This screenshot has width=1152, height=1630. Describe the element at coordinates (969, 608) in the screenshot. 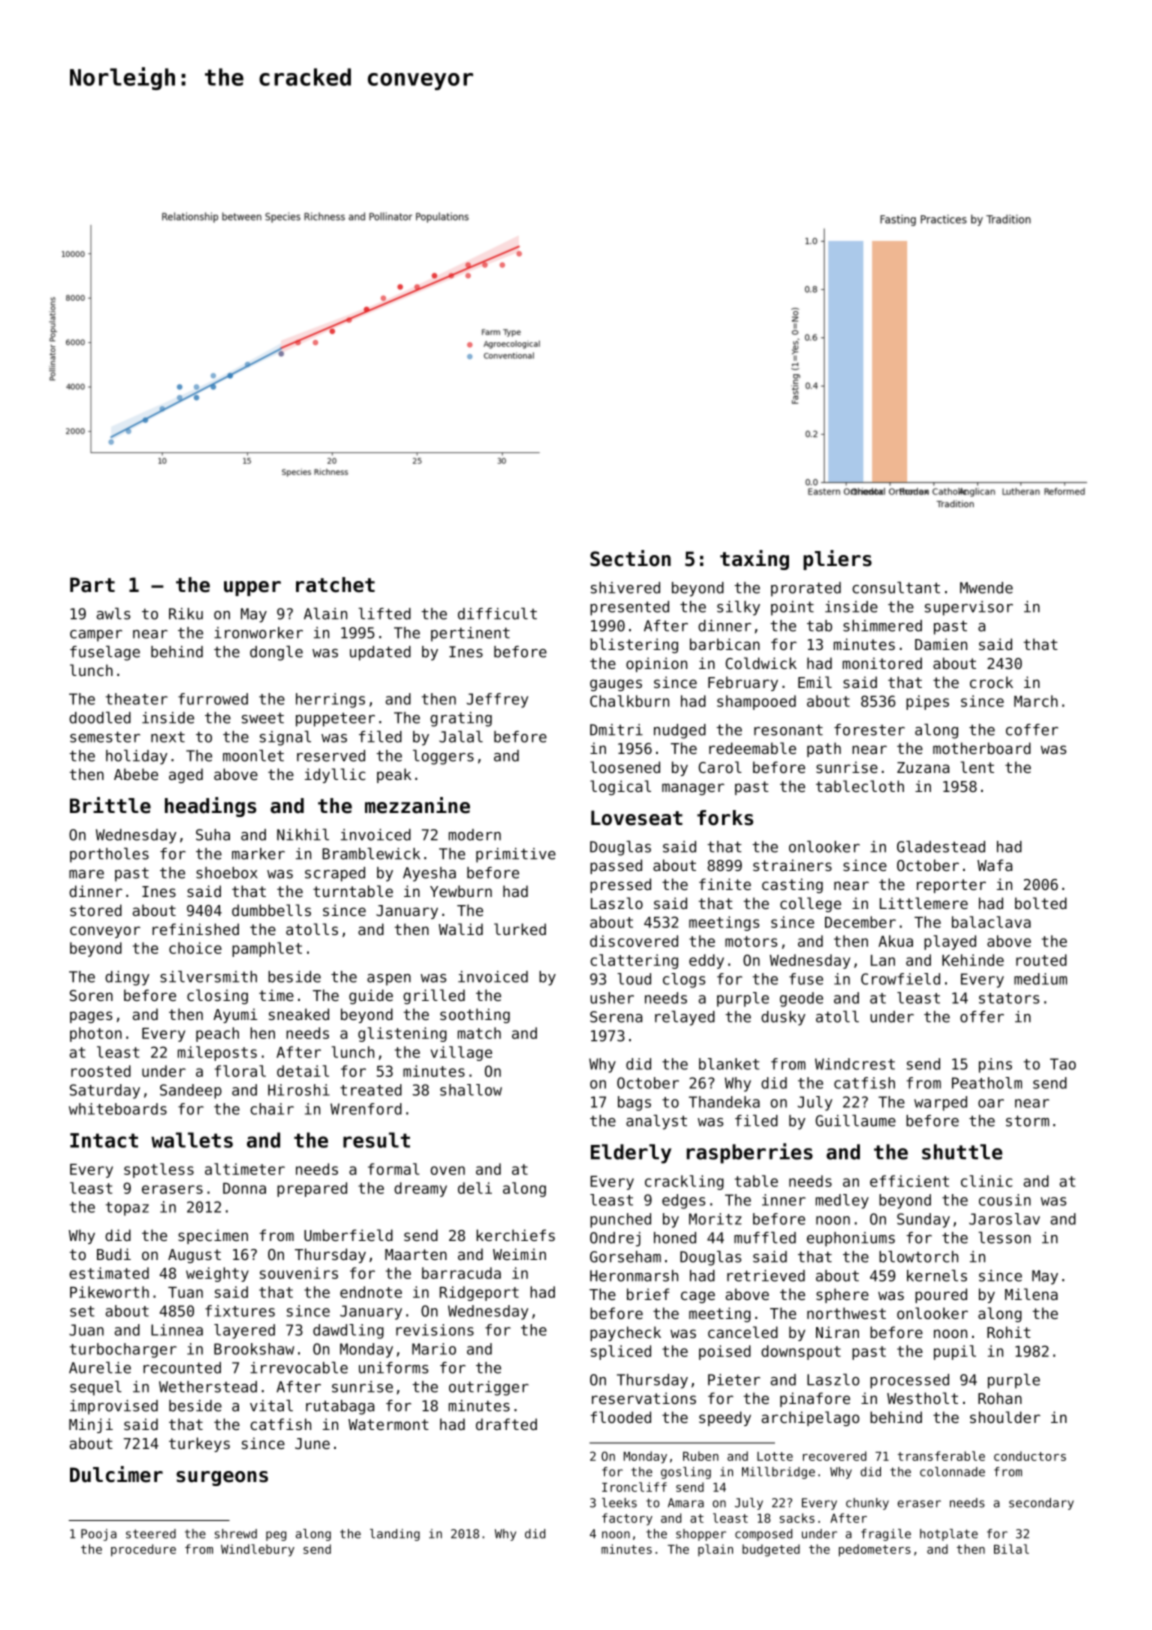

I see `supervisor` at that location.
